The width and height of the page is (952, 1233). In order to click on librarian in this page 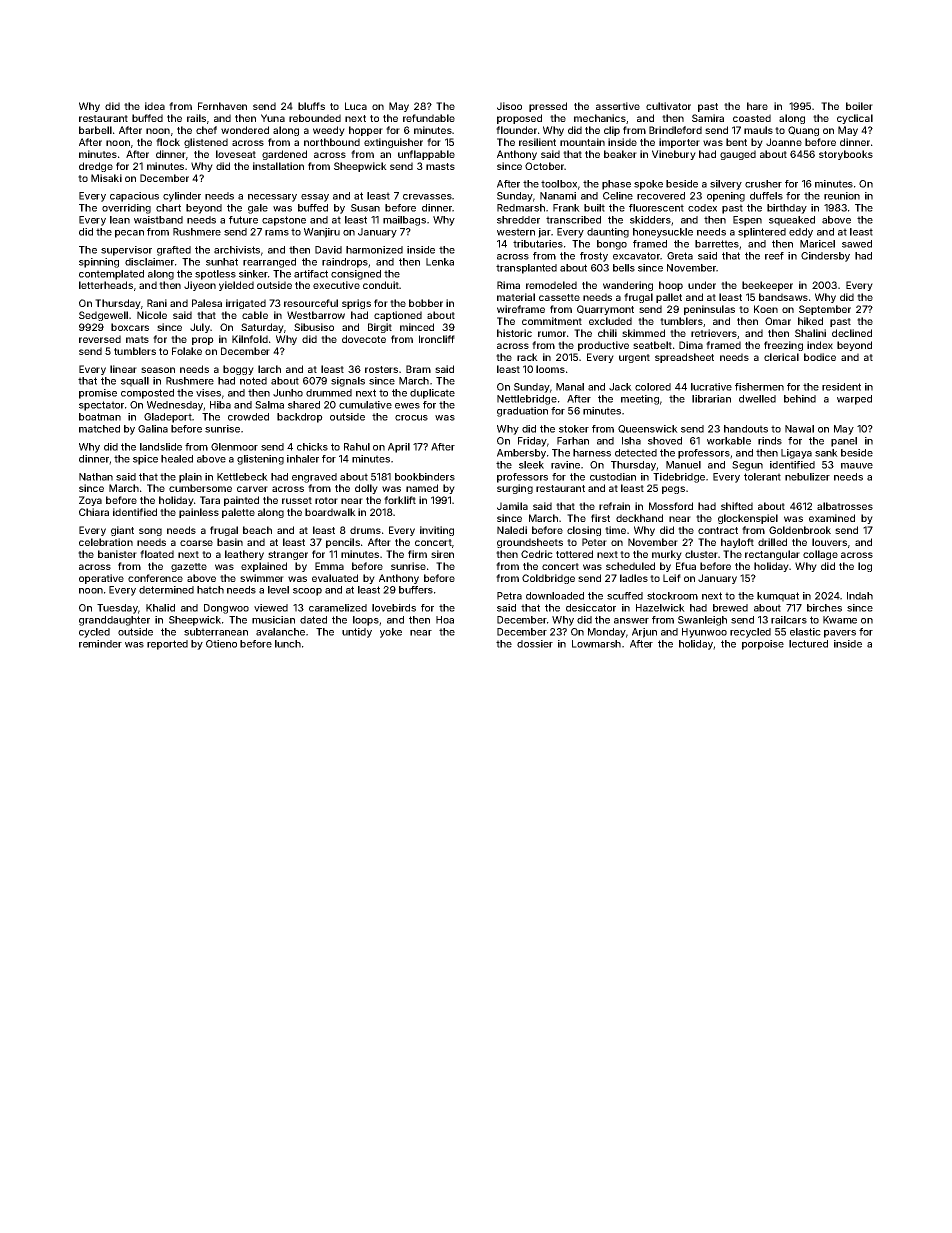, I will do `click(711, 399)`.
